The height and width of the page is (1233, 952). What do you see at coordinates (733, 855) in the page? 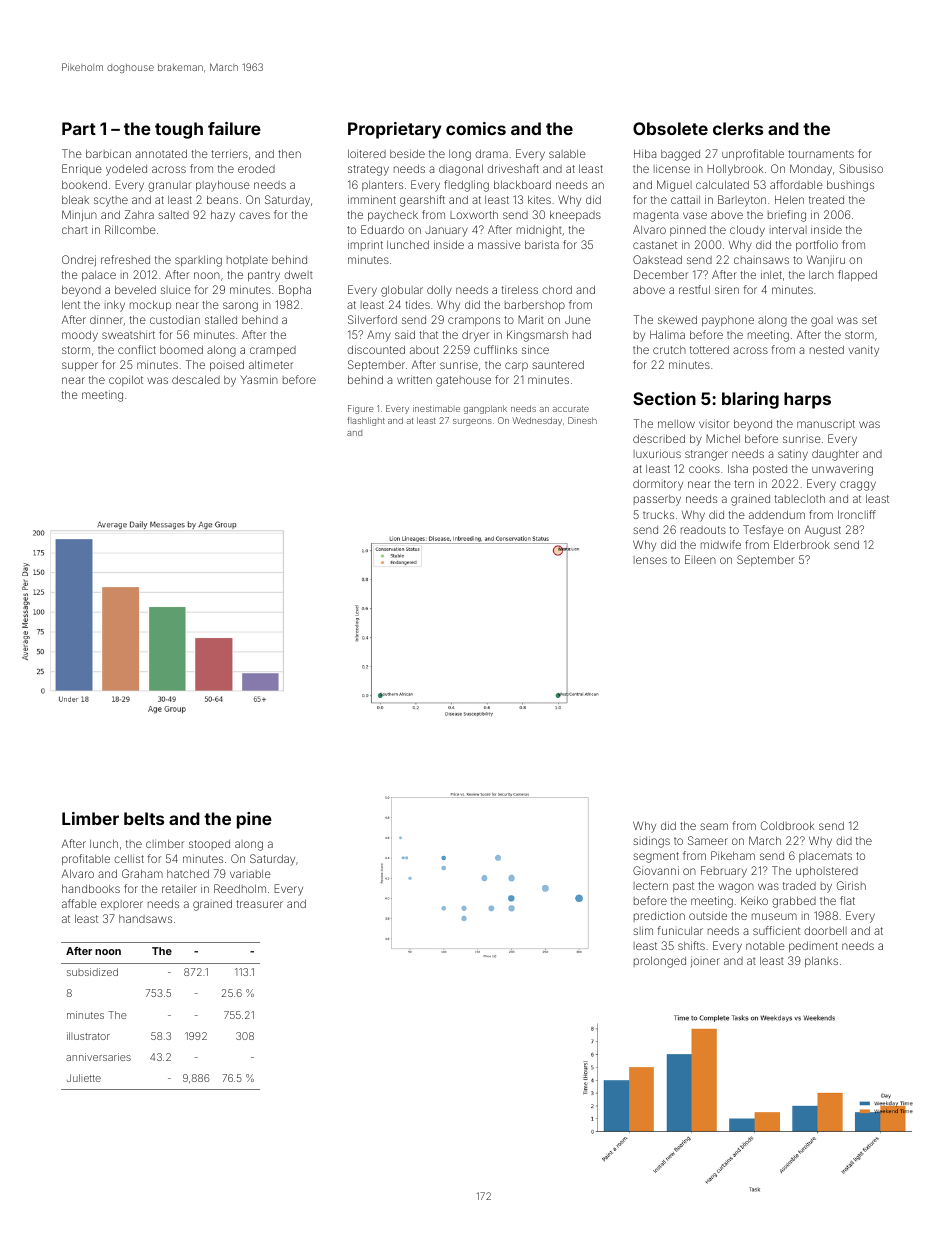
I see `Pikeham` at bounding box center [733, 855].
